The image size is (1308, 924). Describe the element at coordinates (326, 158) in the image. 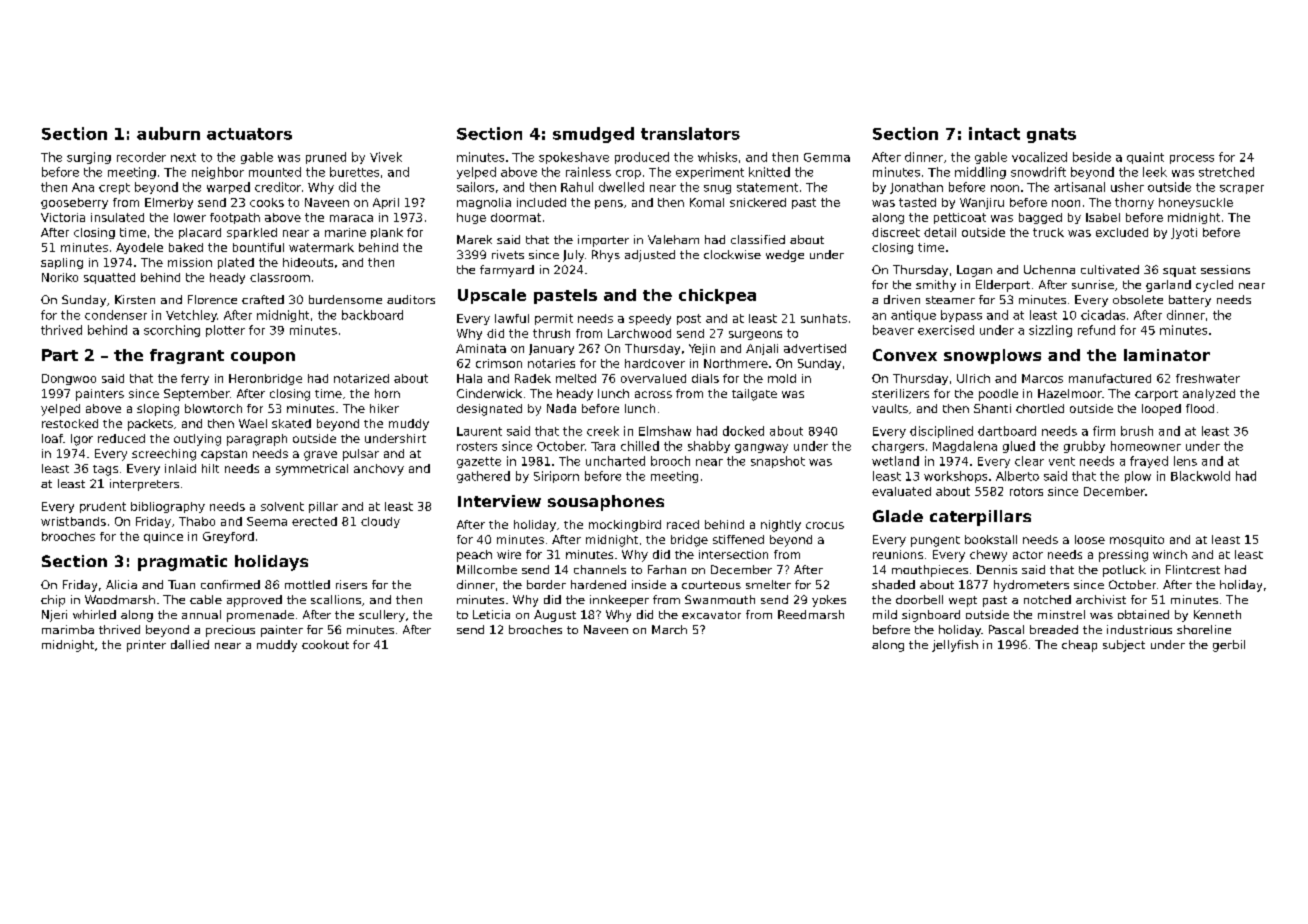

I see `pruned` at that location.
